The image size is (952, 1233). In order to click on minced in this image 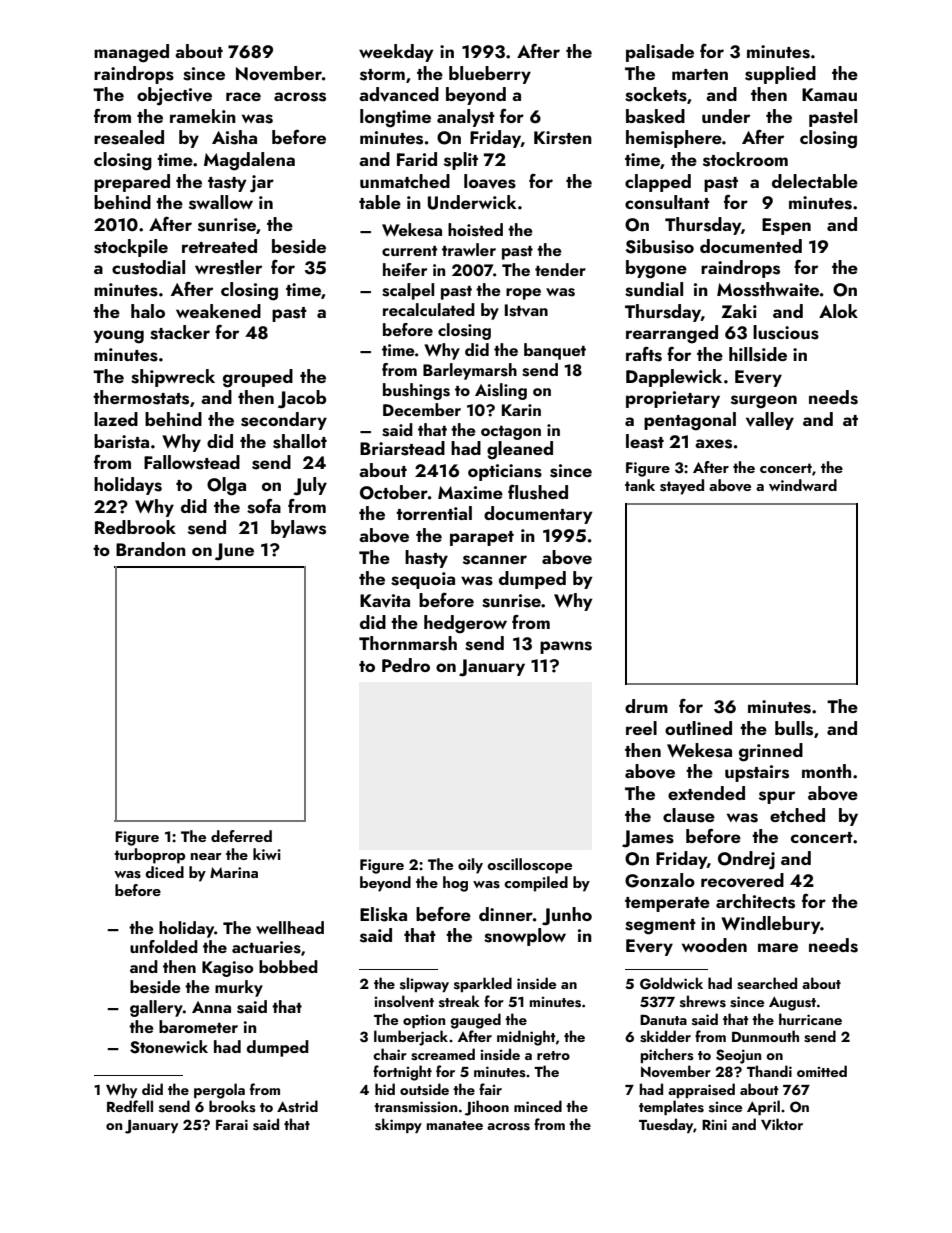, I will do `click(538, 1106)`.
